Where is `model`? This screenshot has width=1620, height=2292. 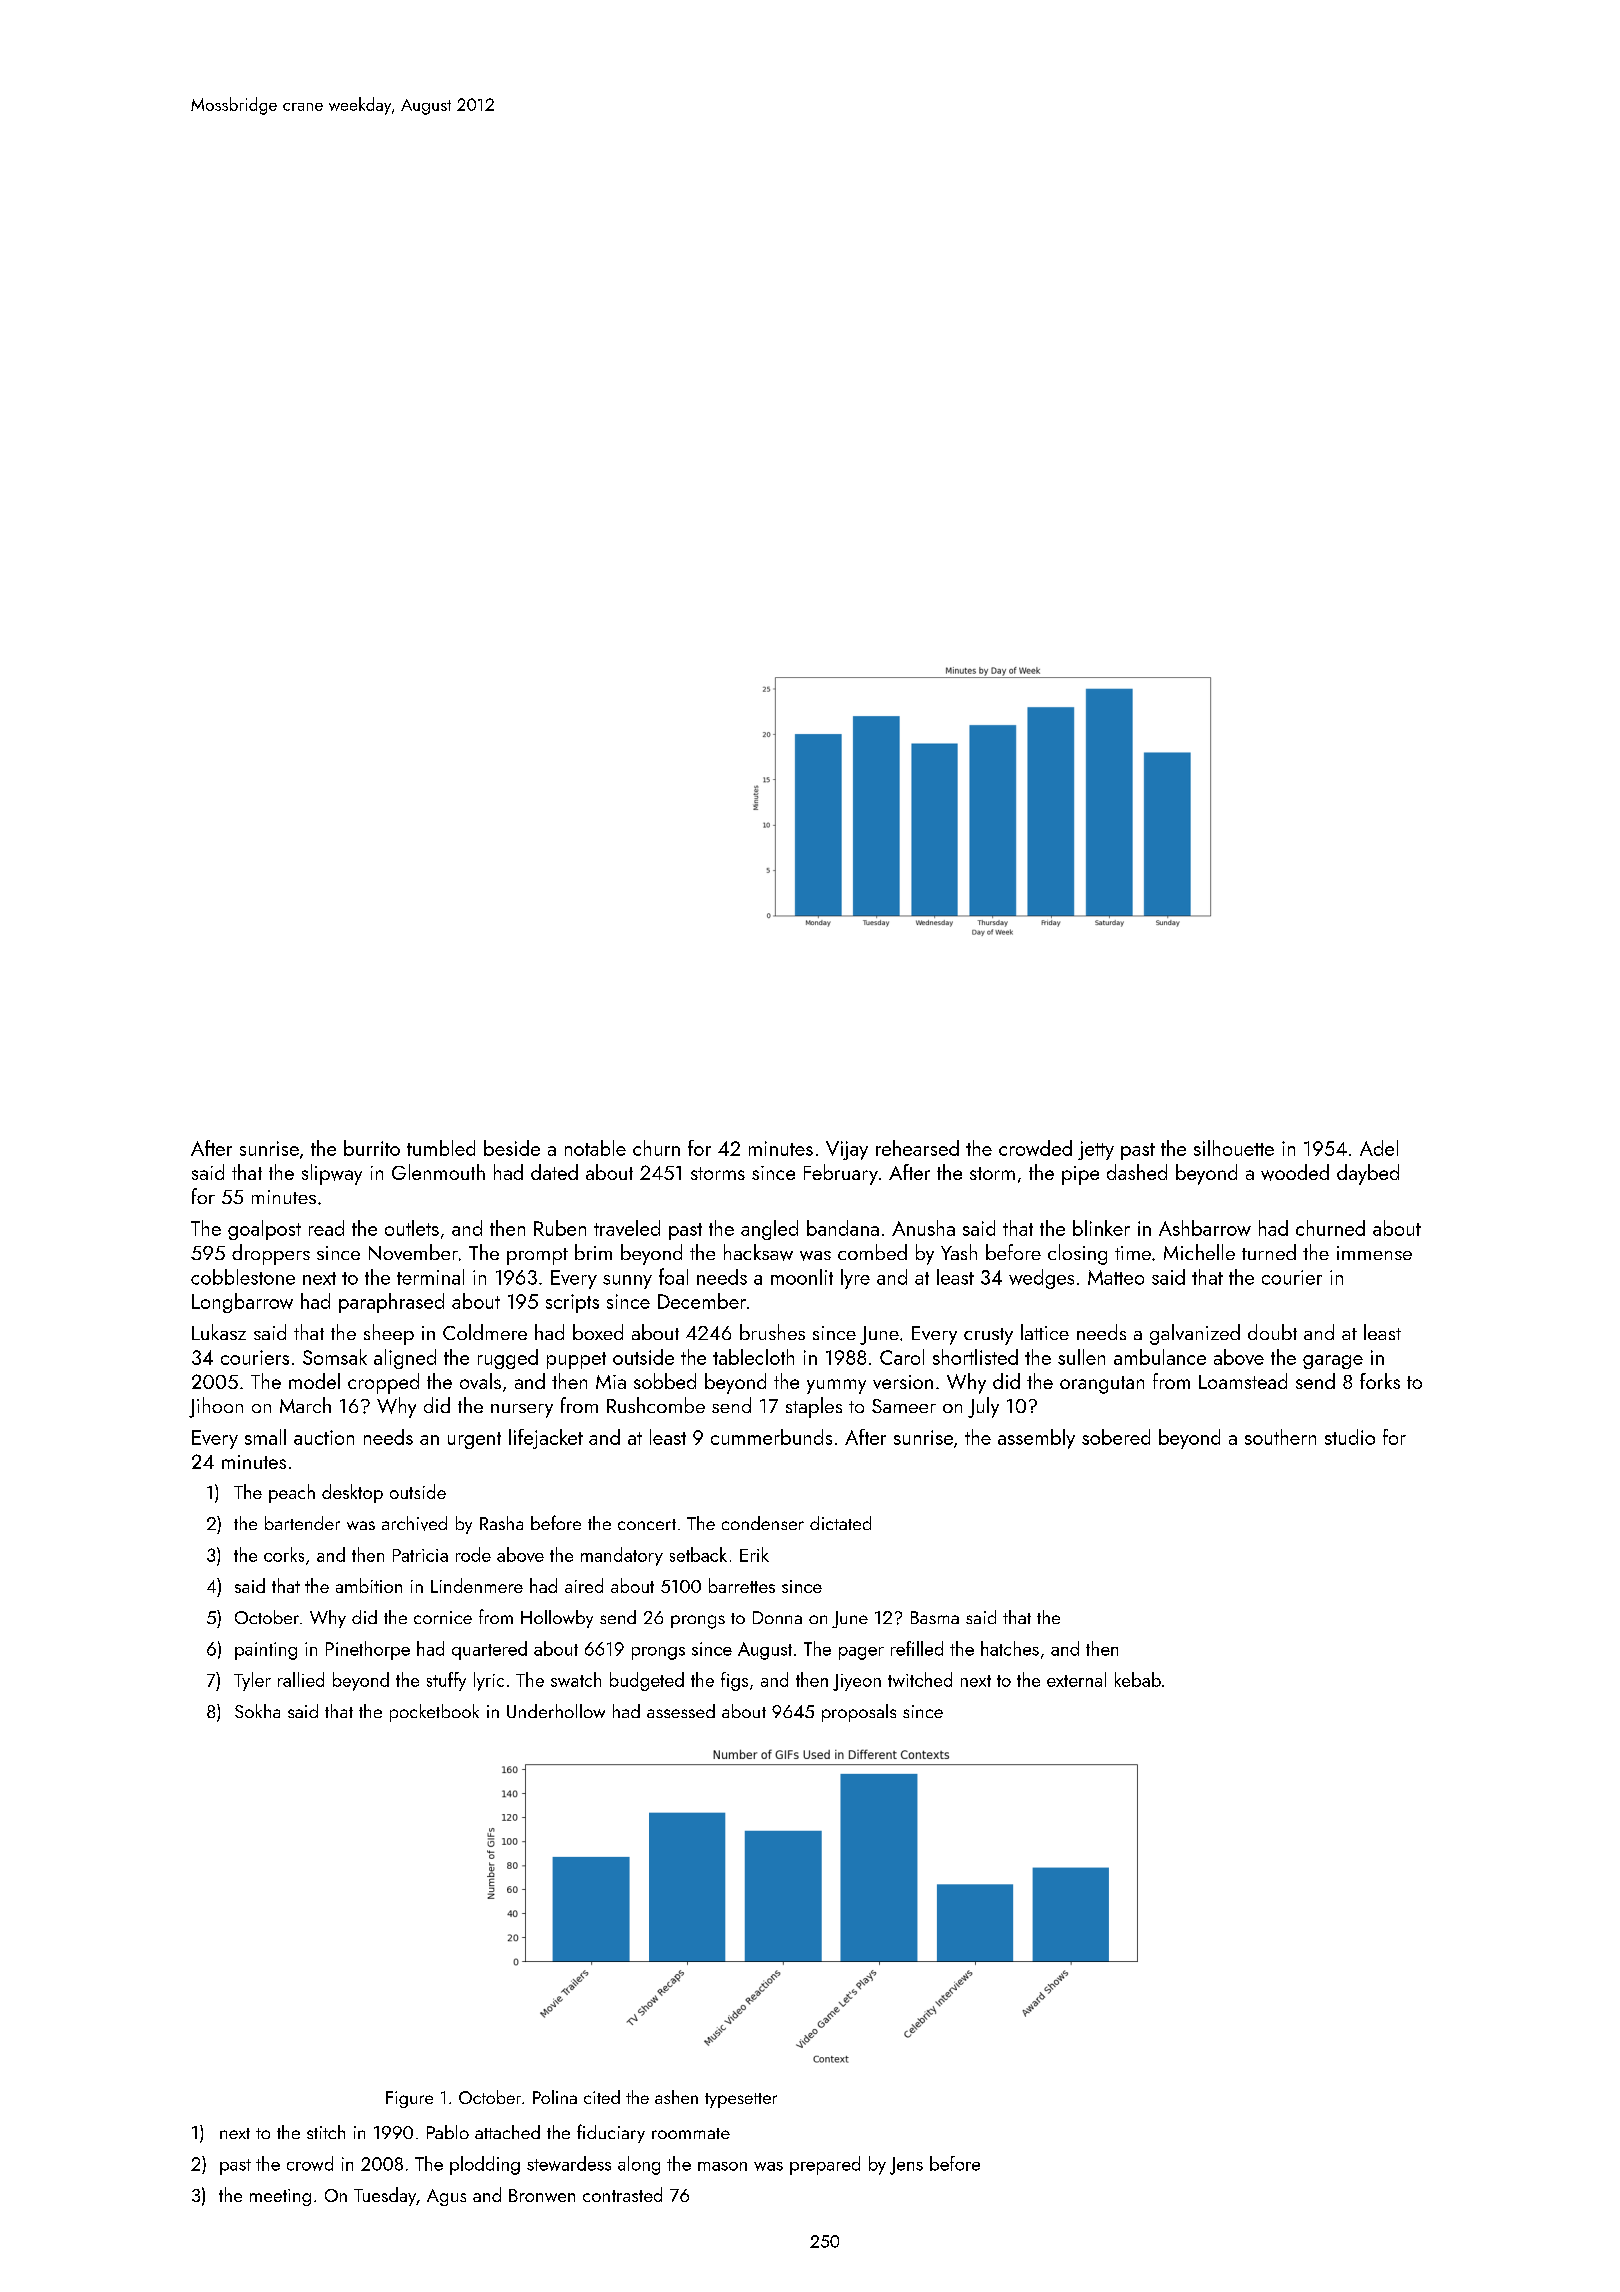
model is located at coordinates (314, 1381).
